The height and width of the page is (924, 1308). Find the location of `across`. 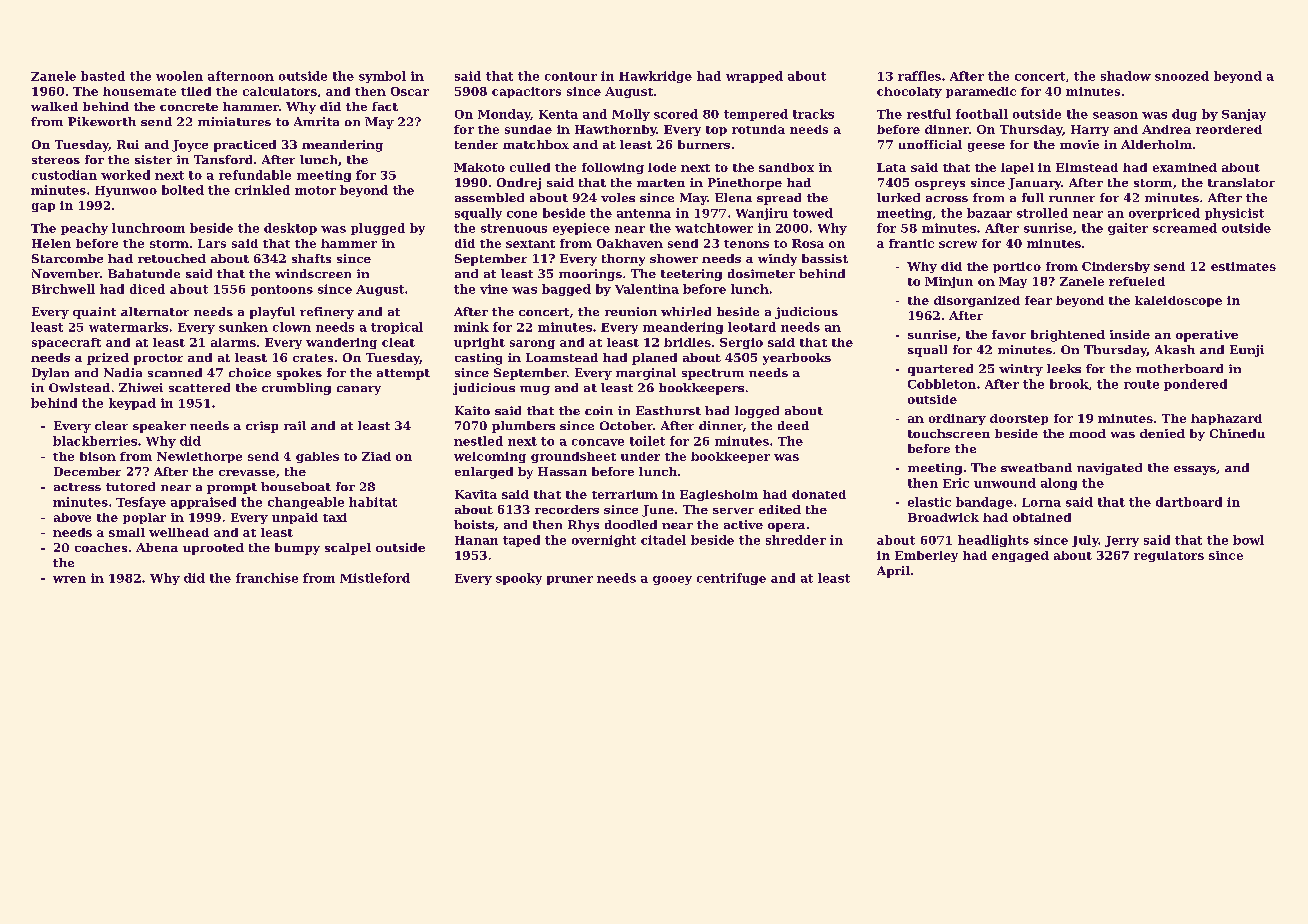

across is located at coordinates (947, 199).
